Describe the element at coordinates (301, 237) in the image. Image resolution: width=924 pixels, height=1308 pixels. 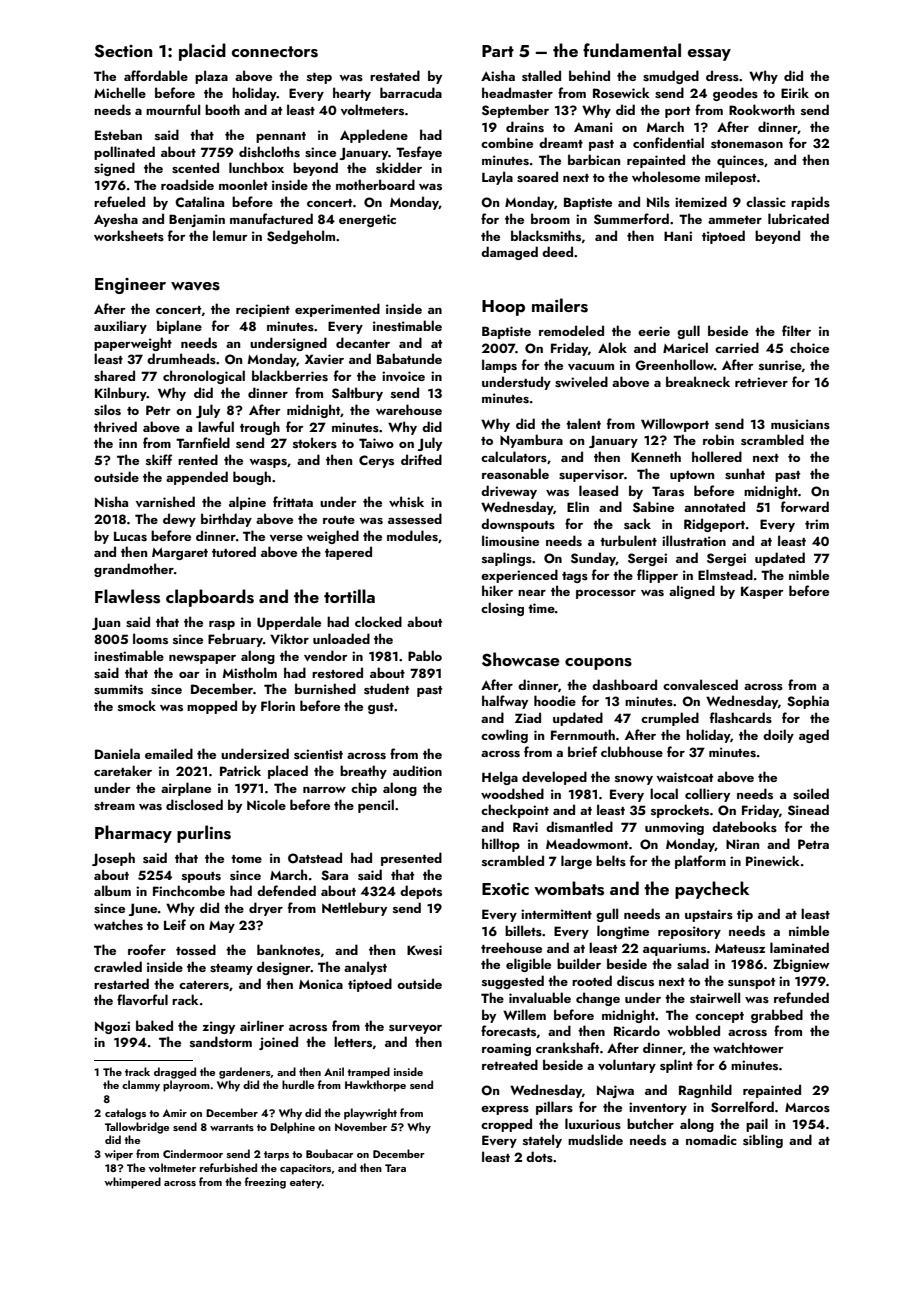
I see `Sedgeholm` at that location.
